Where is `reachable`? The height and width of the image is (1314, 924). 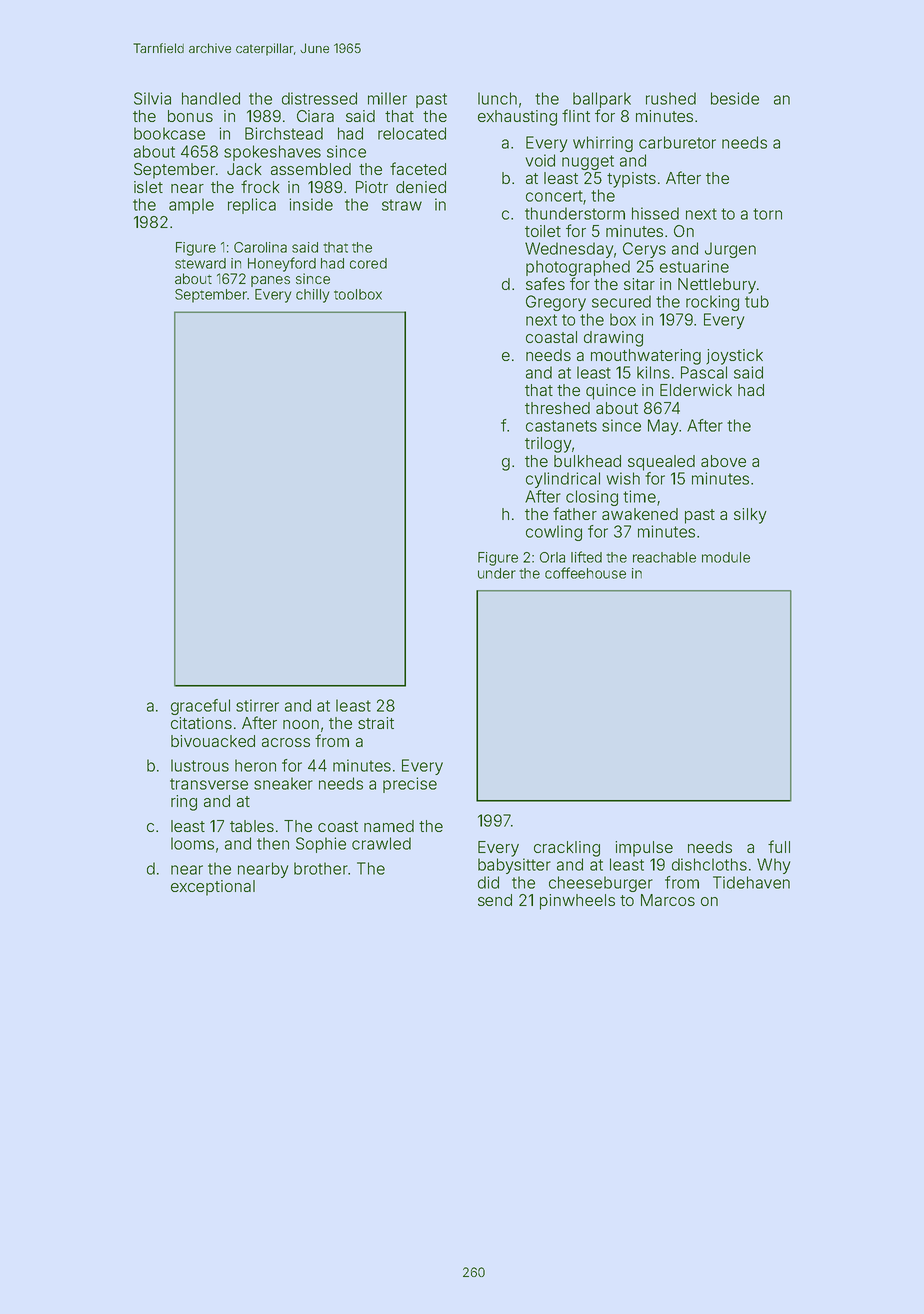
reachable is located at coordinates (664, 557).
